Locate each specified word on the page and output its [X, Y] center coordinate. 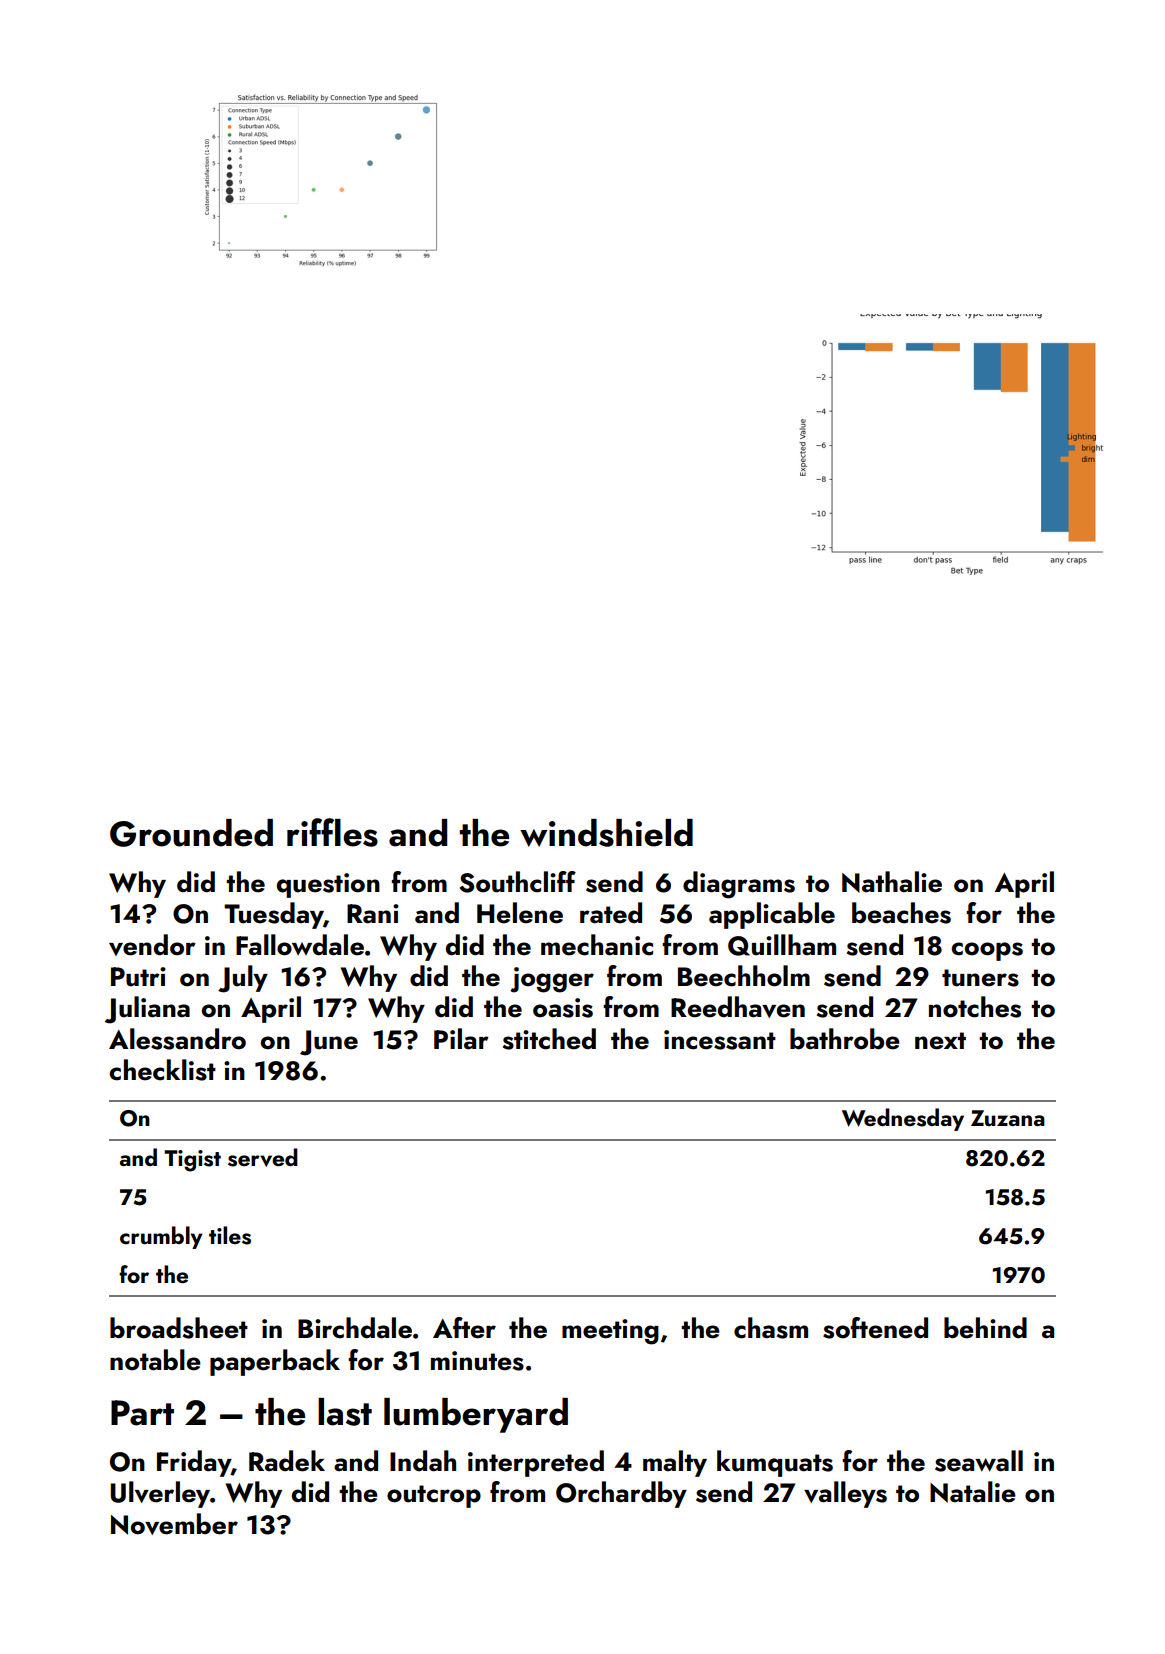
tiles [230, 1235]
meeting [610, 1332]
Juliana [147, 1010]
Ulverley [160, 1494]
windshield [606, 833]
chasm [771, 1328]
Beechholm [744, 976]
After [464, 1328]
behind [985, 1328]
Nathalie [892, 882]
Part [142, 1413]
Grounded [191, 833]
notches [975, 1007]
